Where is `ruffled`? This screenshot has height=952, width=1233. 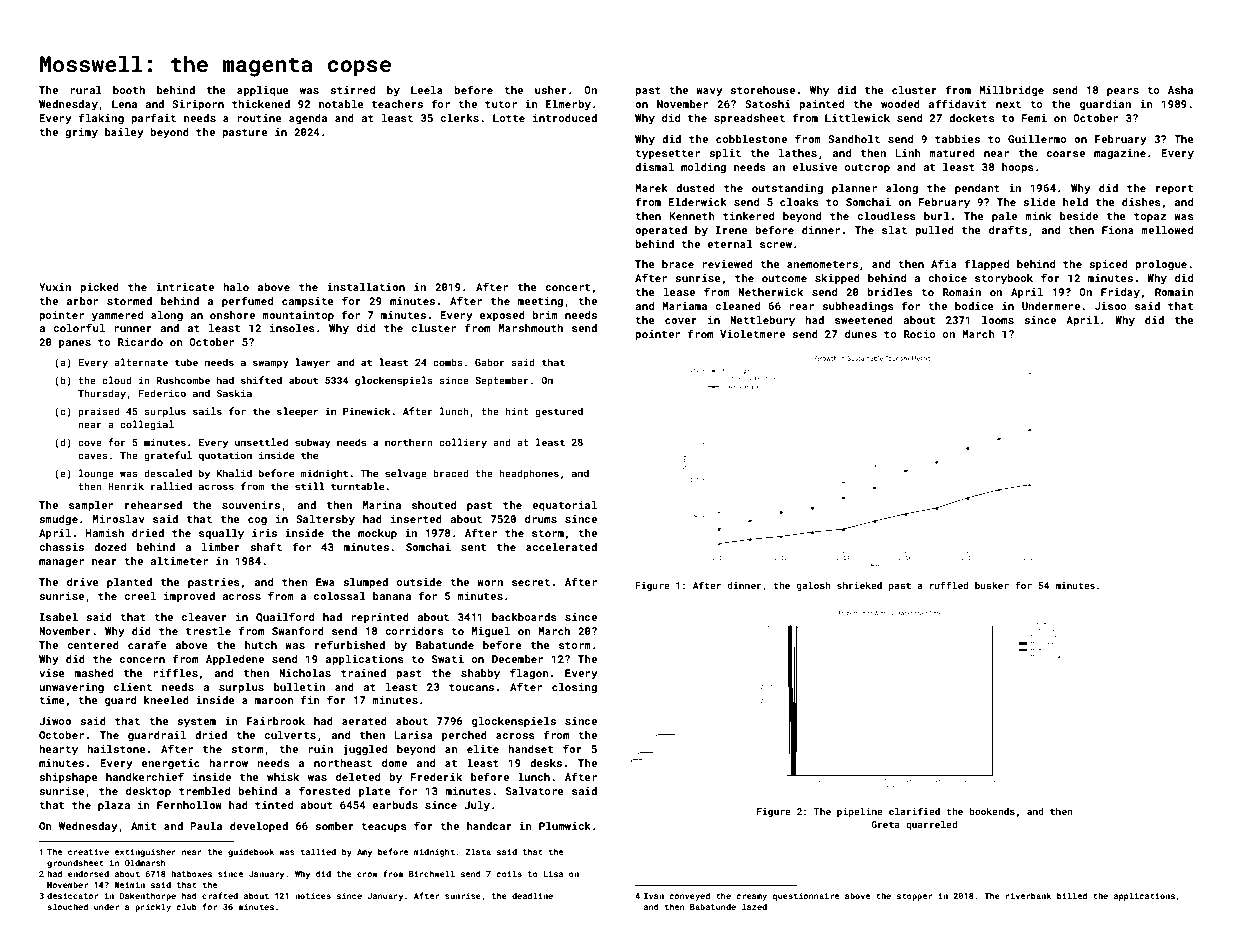 ruffled is located at coordinates (949, 585).
